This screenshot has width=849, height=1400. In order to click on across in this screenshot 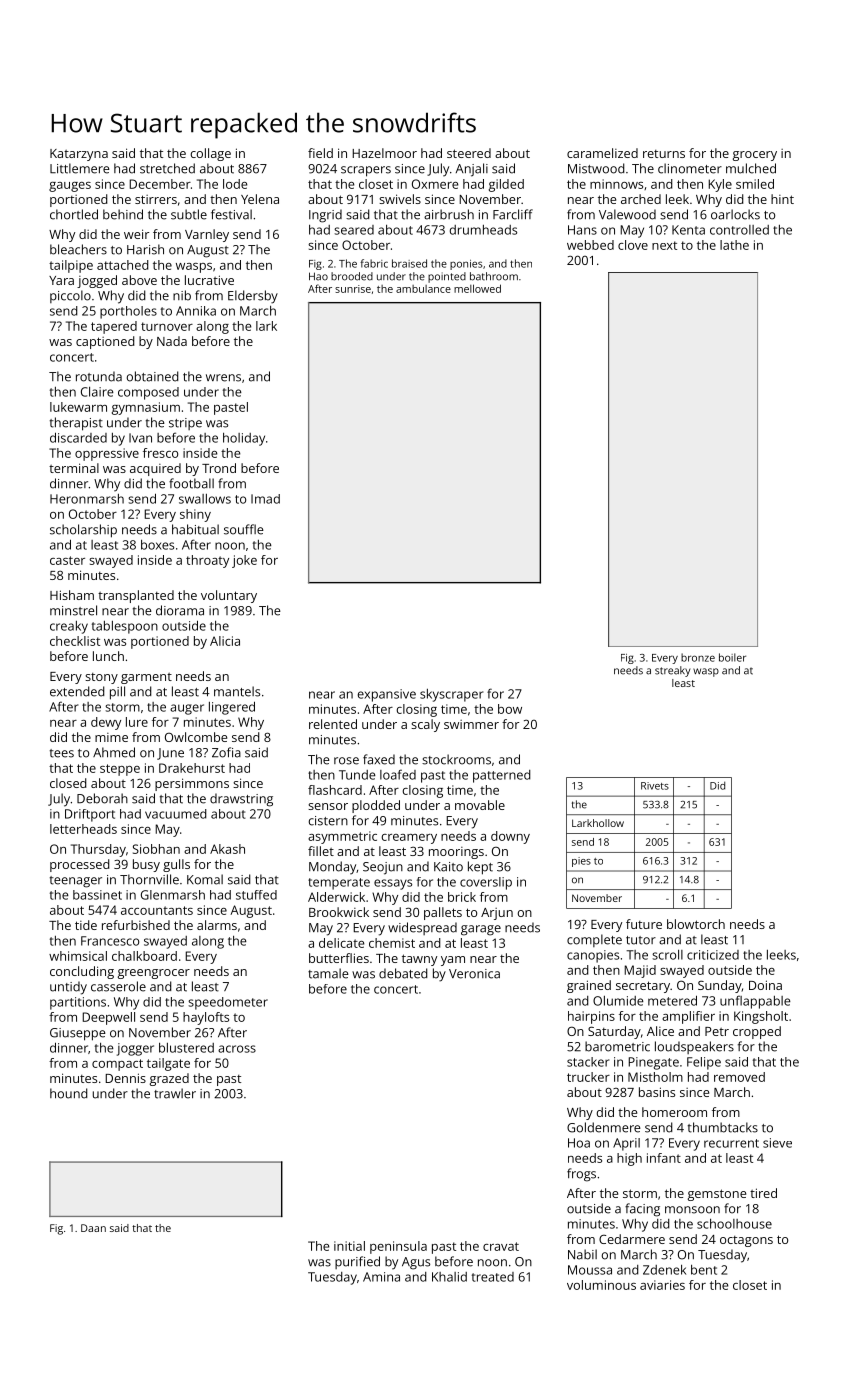, I will do `click(237, 1049)`.
